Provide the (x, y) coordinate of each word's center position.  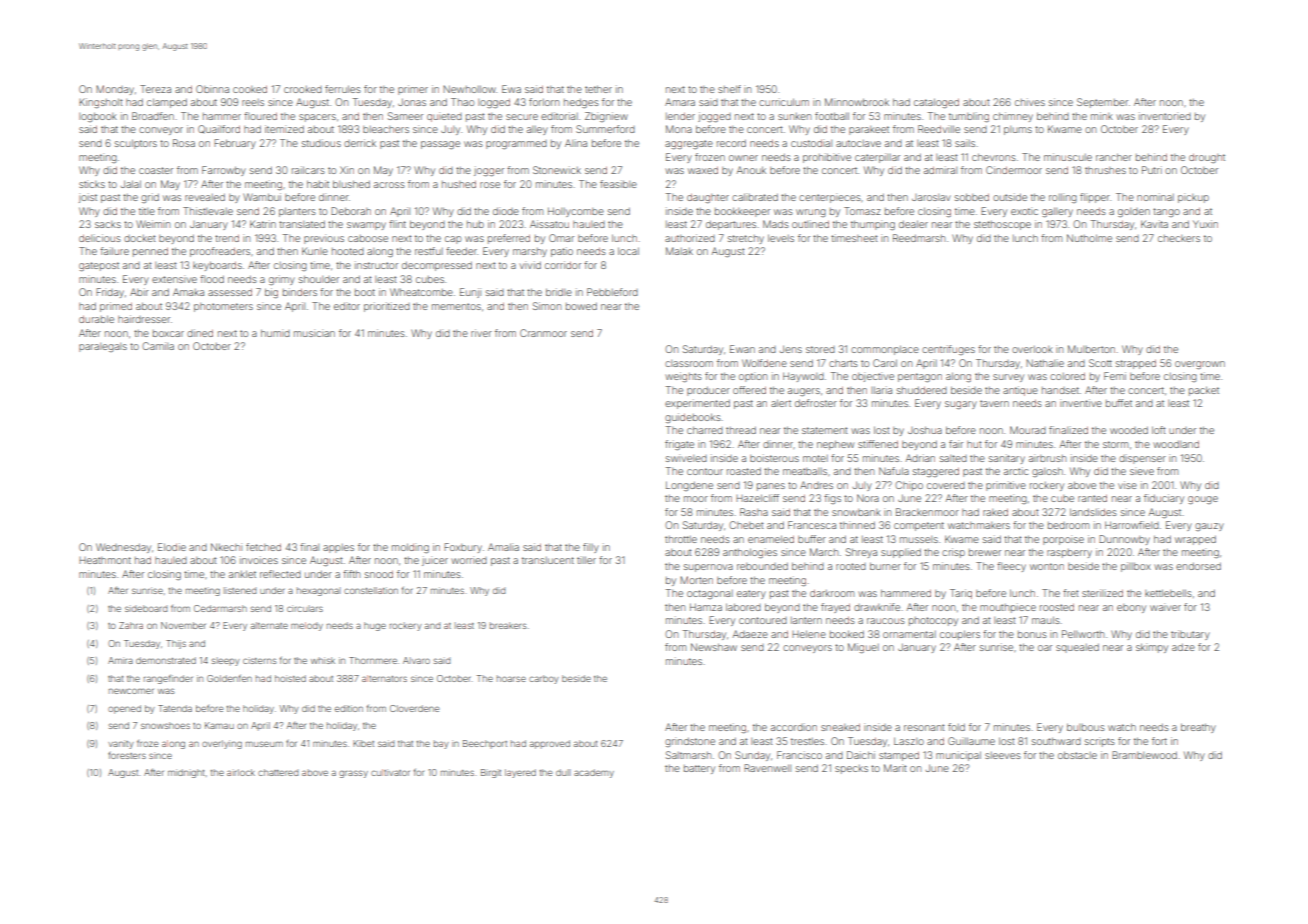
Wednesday (123, 548)
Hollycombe (576, 212)
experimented (697, 404)
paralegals (103, 347)
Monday (115, 90)
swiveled (686, 458)
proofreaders (220, 252)
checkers (1179, 238)
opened (124, 709)
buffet (1119, 403)
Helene (809, 634)
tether (598, 89)
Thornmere (373, 660)
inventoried (1165, 116)
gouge (1203, 500)
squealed (1077, 648)
